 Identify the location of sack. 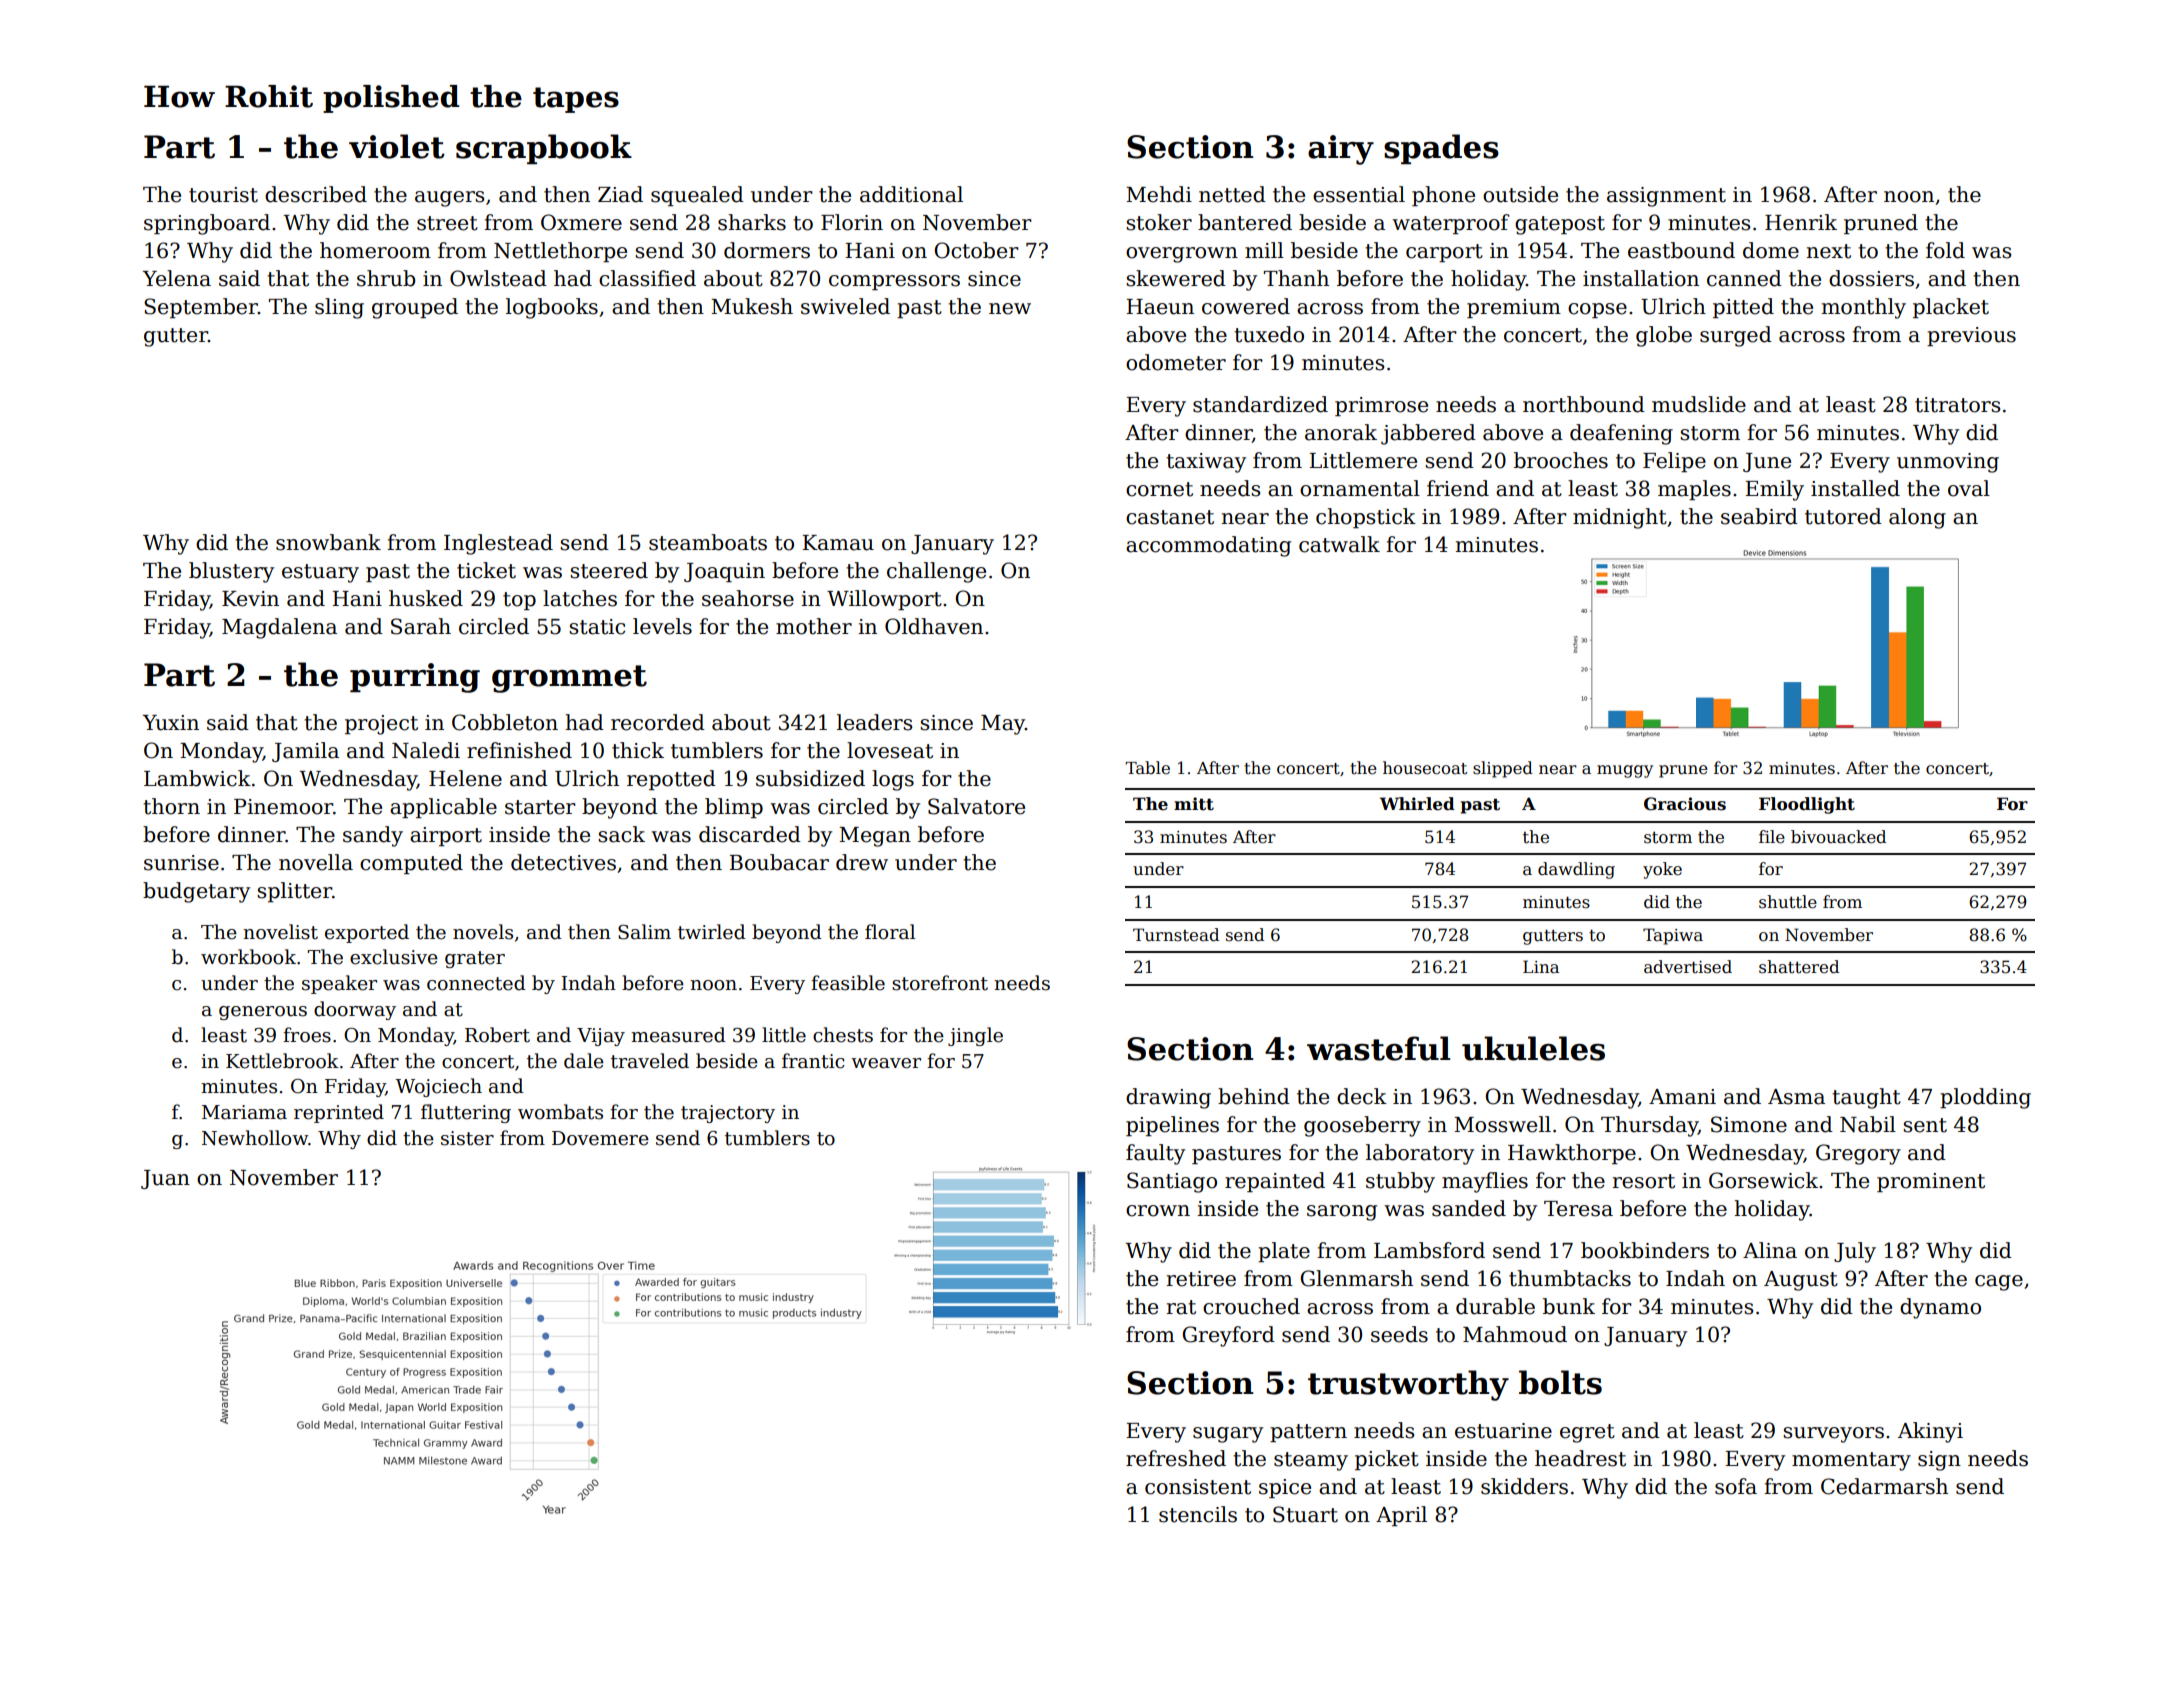
(621, 834).
